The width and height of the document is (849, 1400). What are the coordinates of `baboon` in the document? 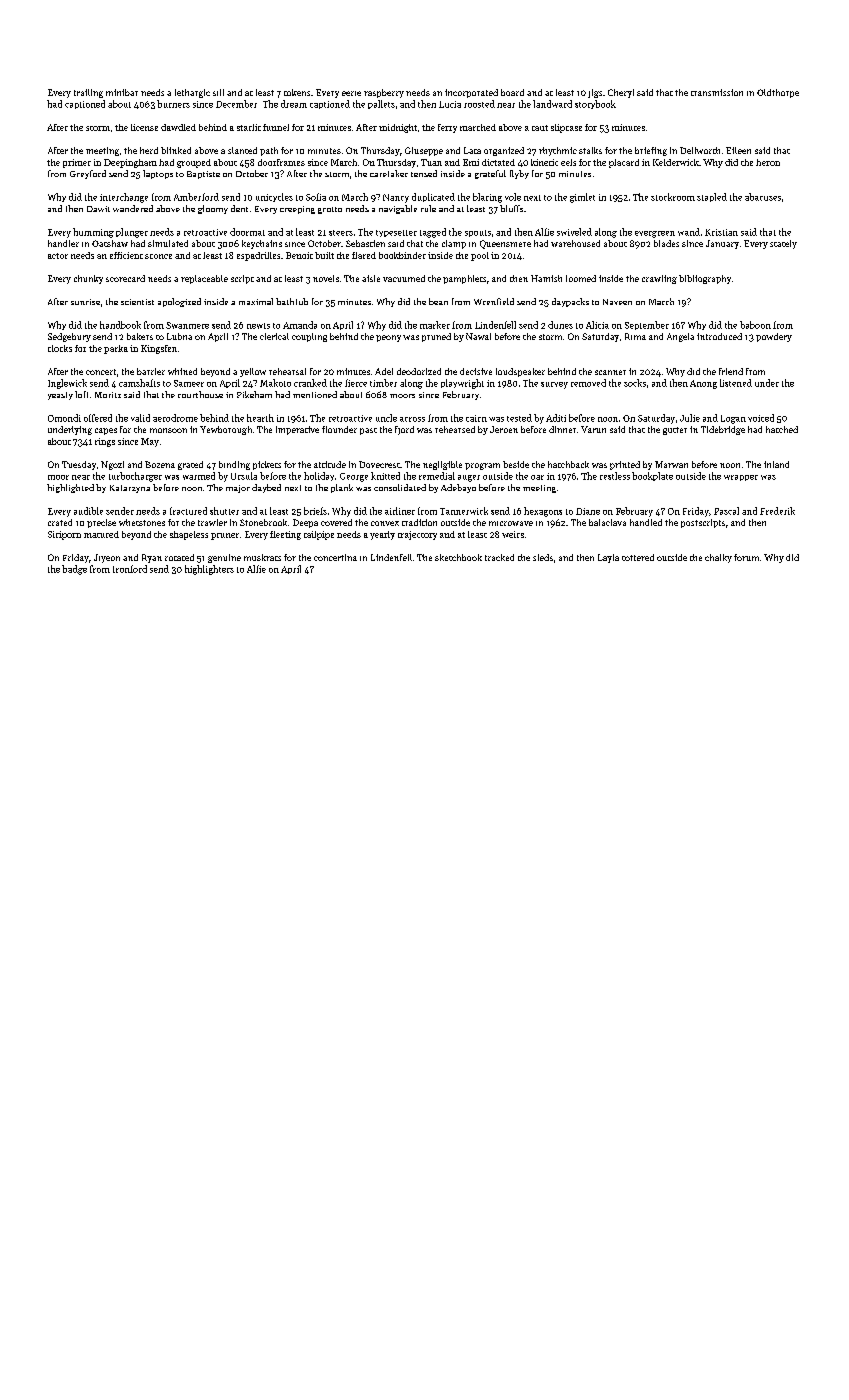 It's located at (755, 325).
